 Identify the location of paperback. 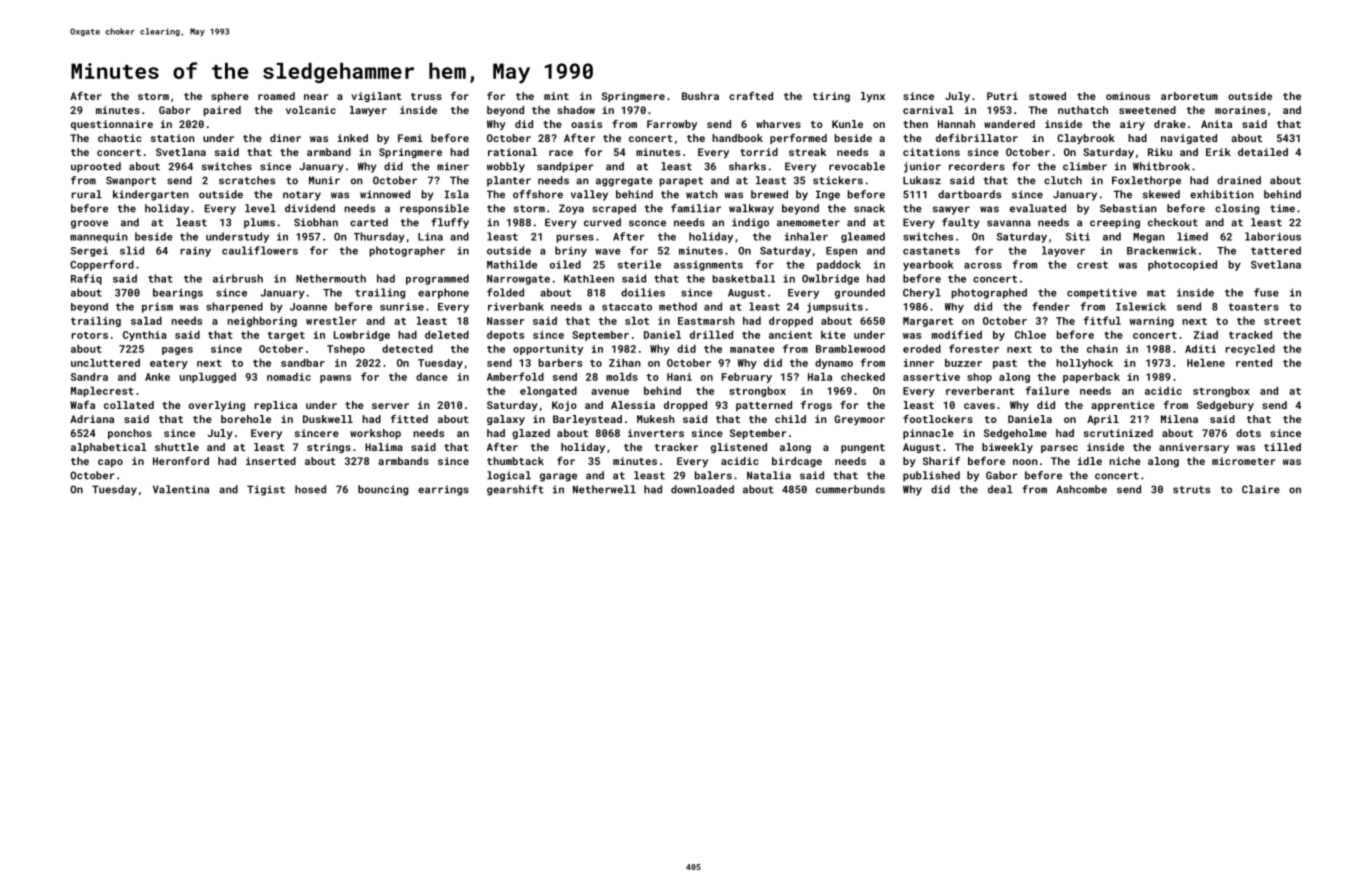
(1091, 378).
